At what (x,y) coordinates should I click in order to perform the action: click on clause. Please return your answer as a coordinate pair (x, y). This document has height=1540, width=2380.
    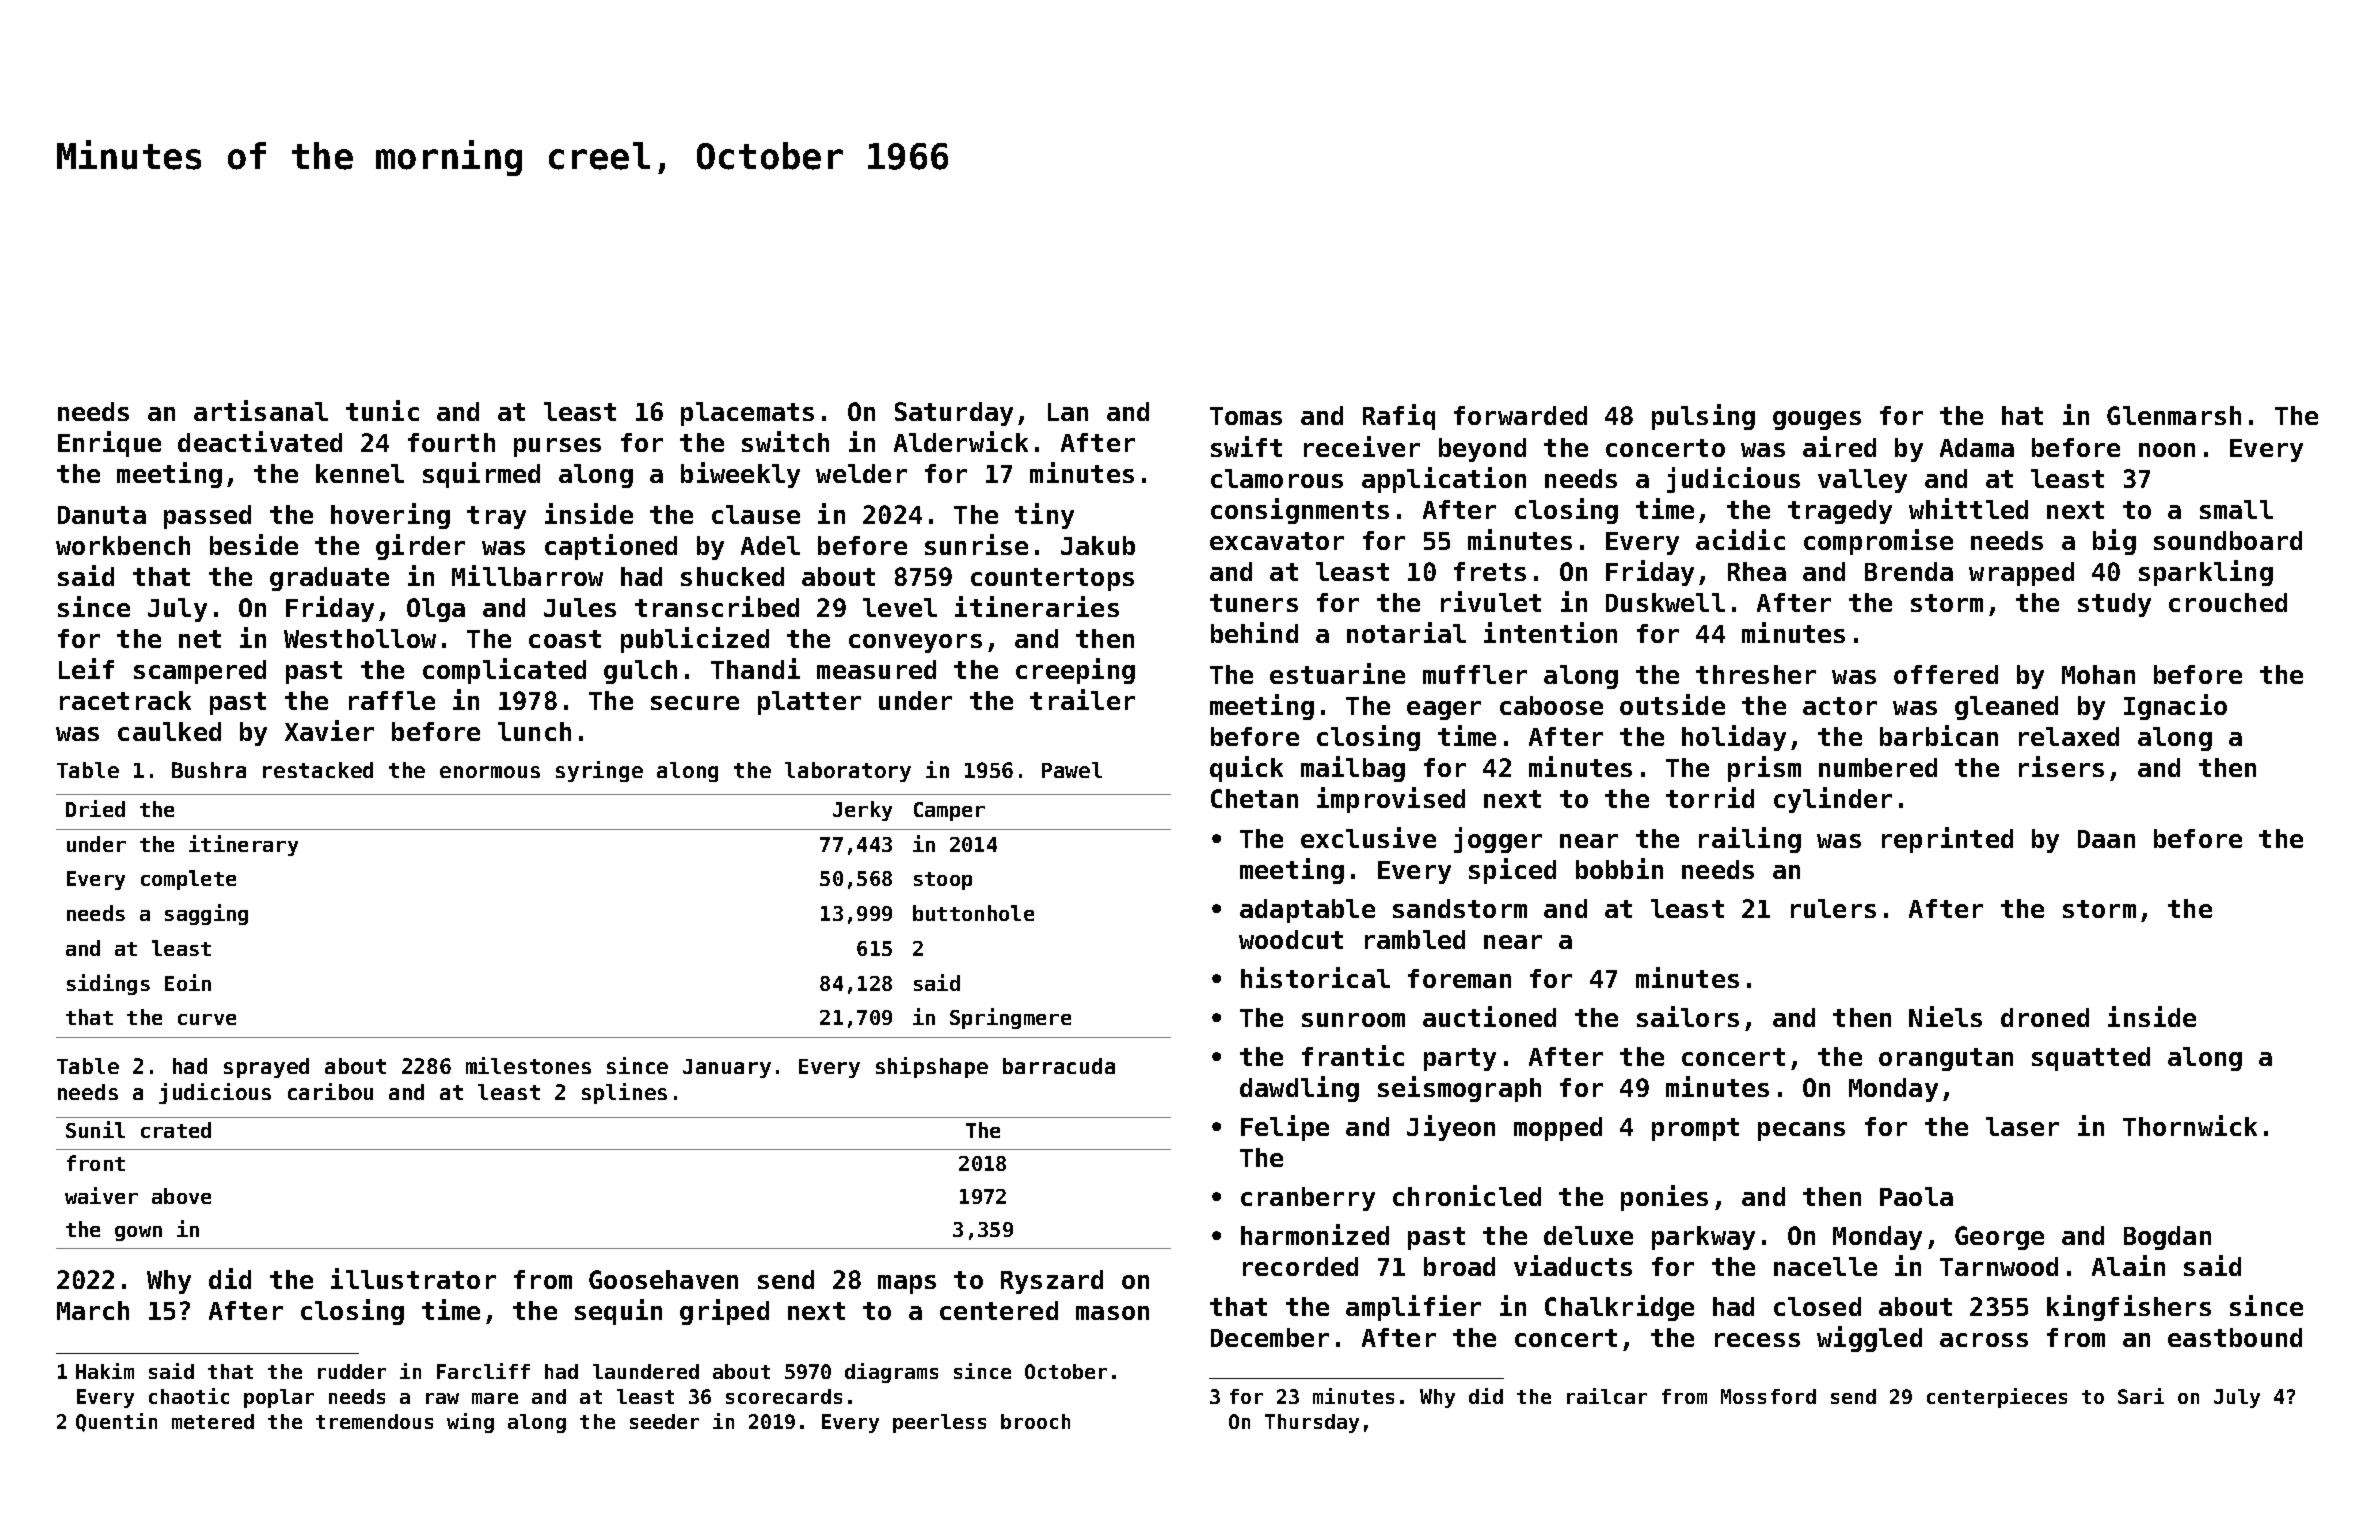
    Looking at the image, I should click on (756, 514).
